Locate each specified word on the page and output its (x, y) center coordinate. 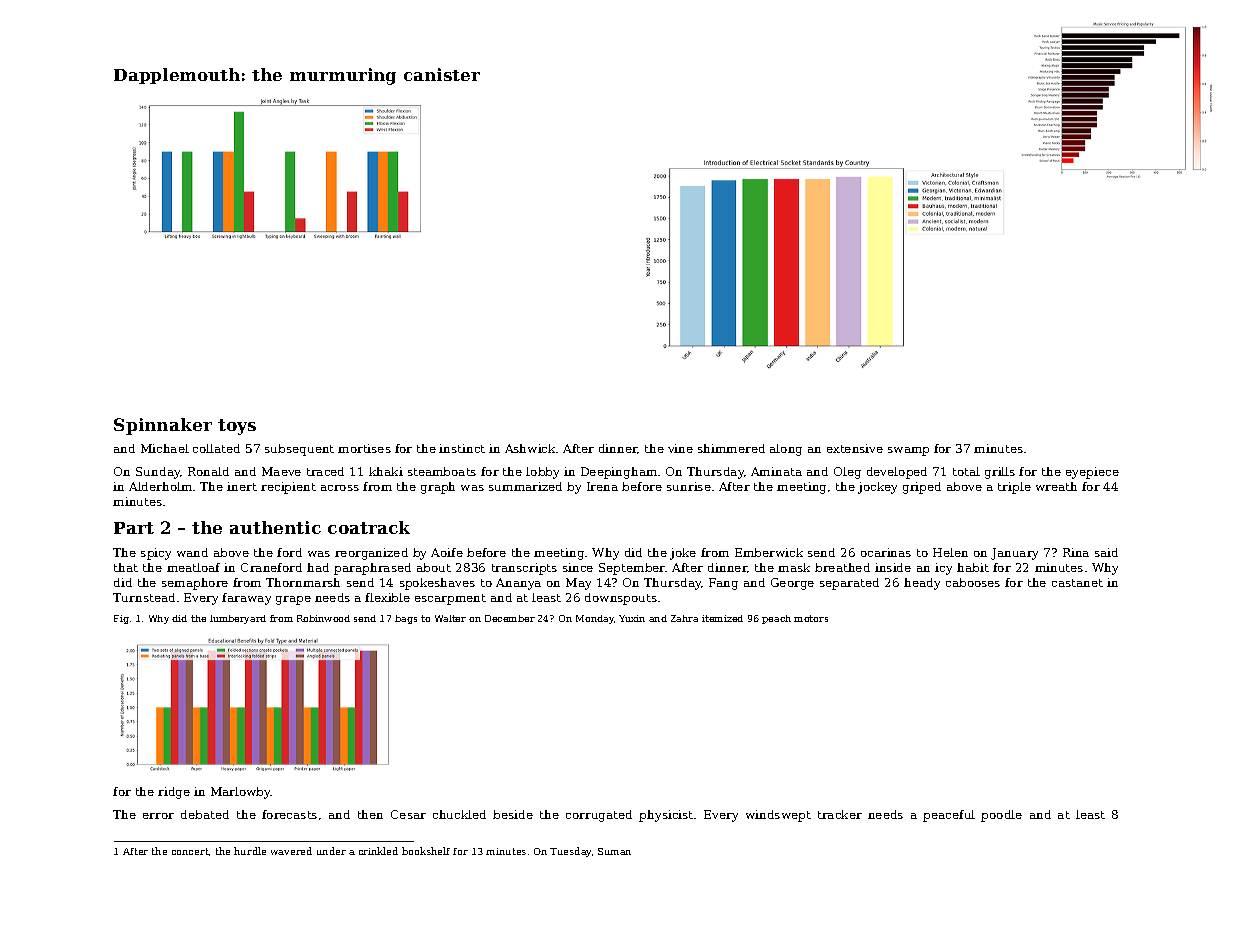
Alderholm (160, 486)
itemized (722, 618)
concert (190, 851)
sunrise (689, 486)
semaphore (195, 584)
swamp (908, 451)
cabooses (973, 582)
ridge (174, 793)
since (578, 567)
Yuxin (632, 618)
